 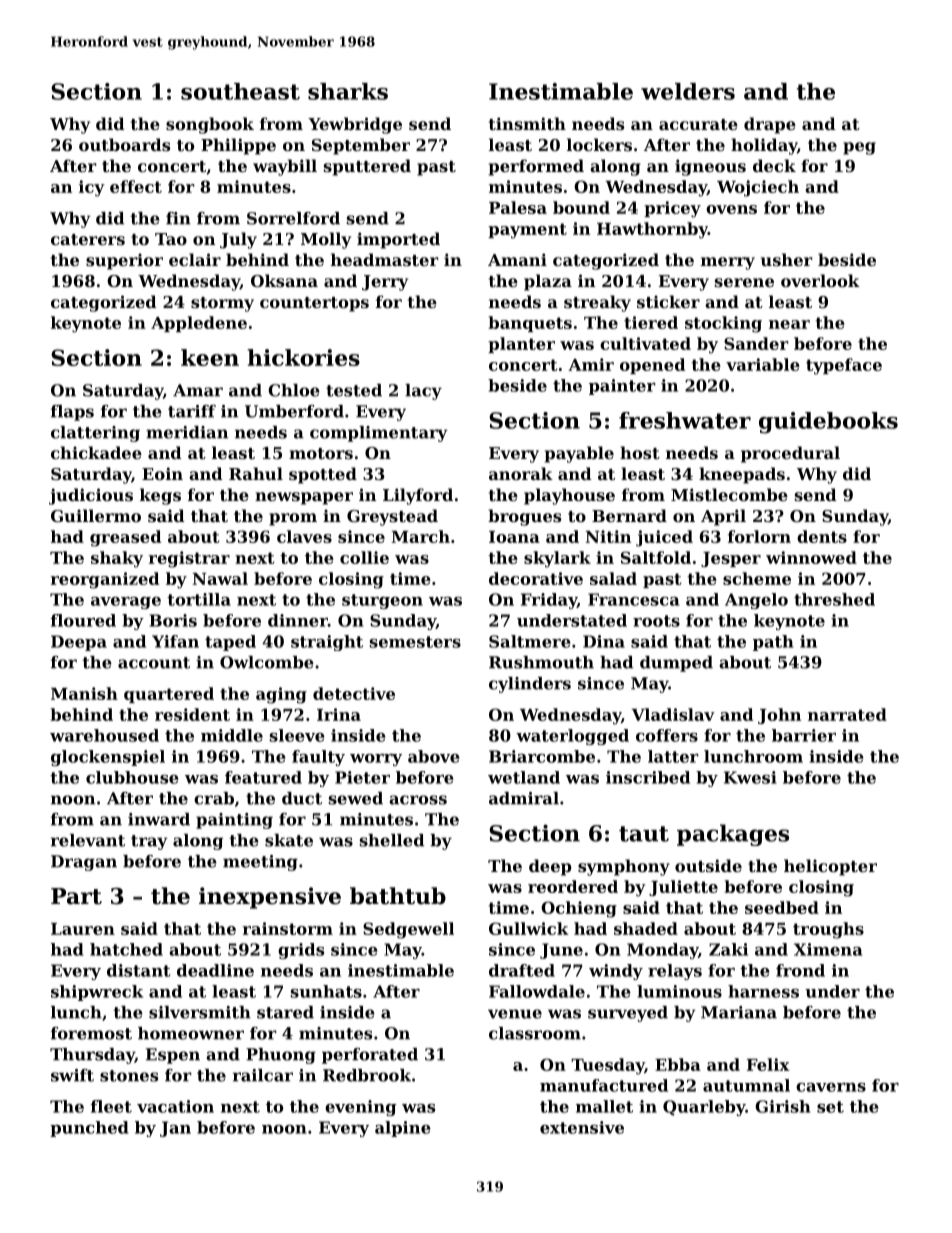 I want to click on venue, so click(x=515, y=1014).
